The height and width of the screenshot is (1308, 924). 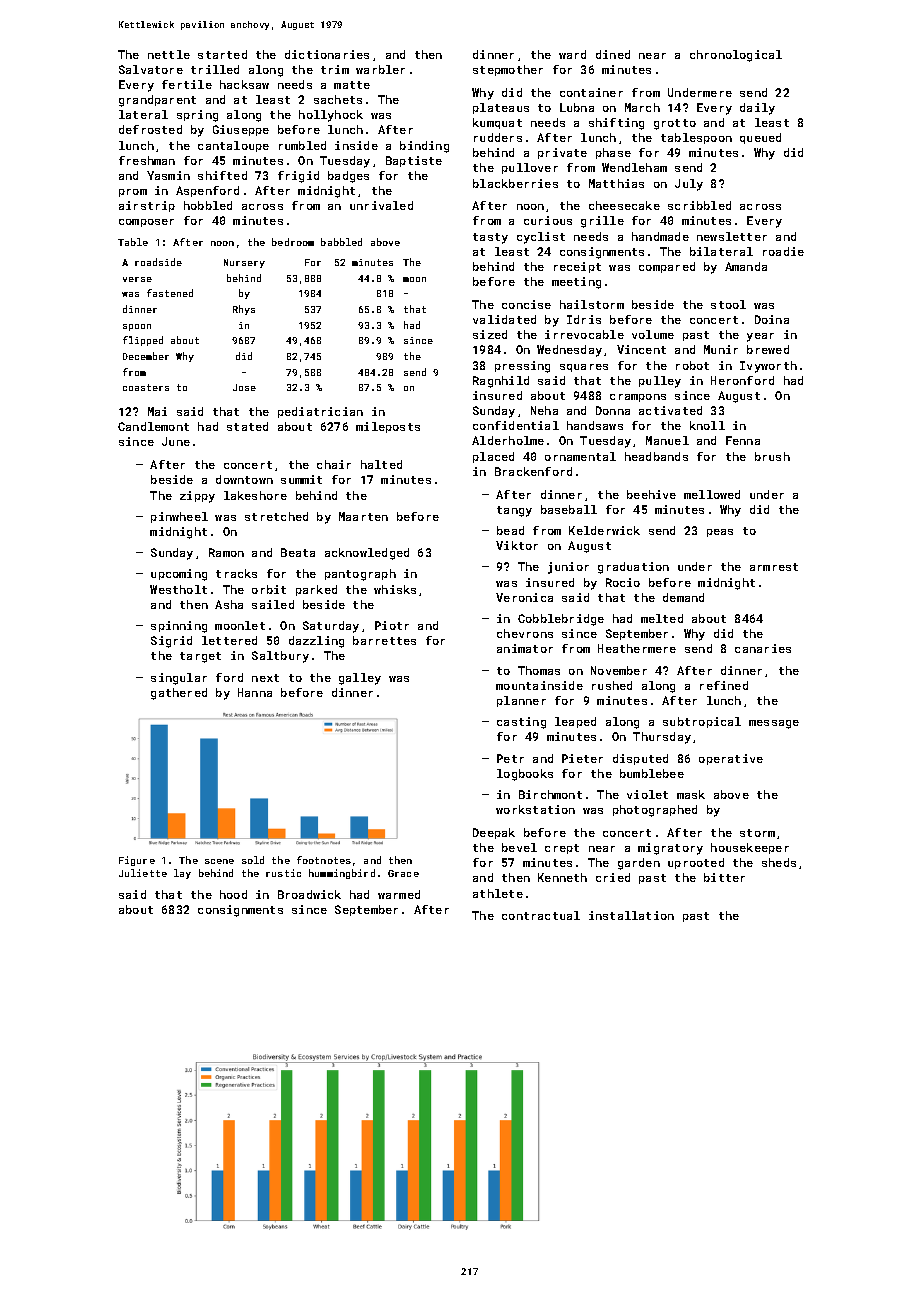 I want to click on stated, so click(x=247, y=426).
